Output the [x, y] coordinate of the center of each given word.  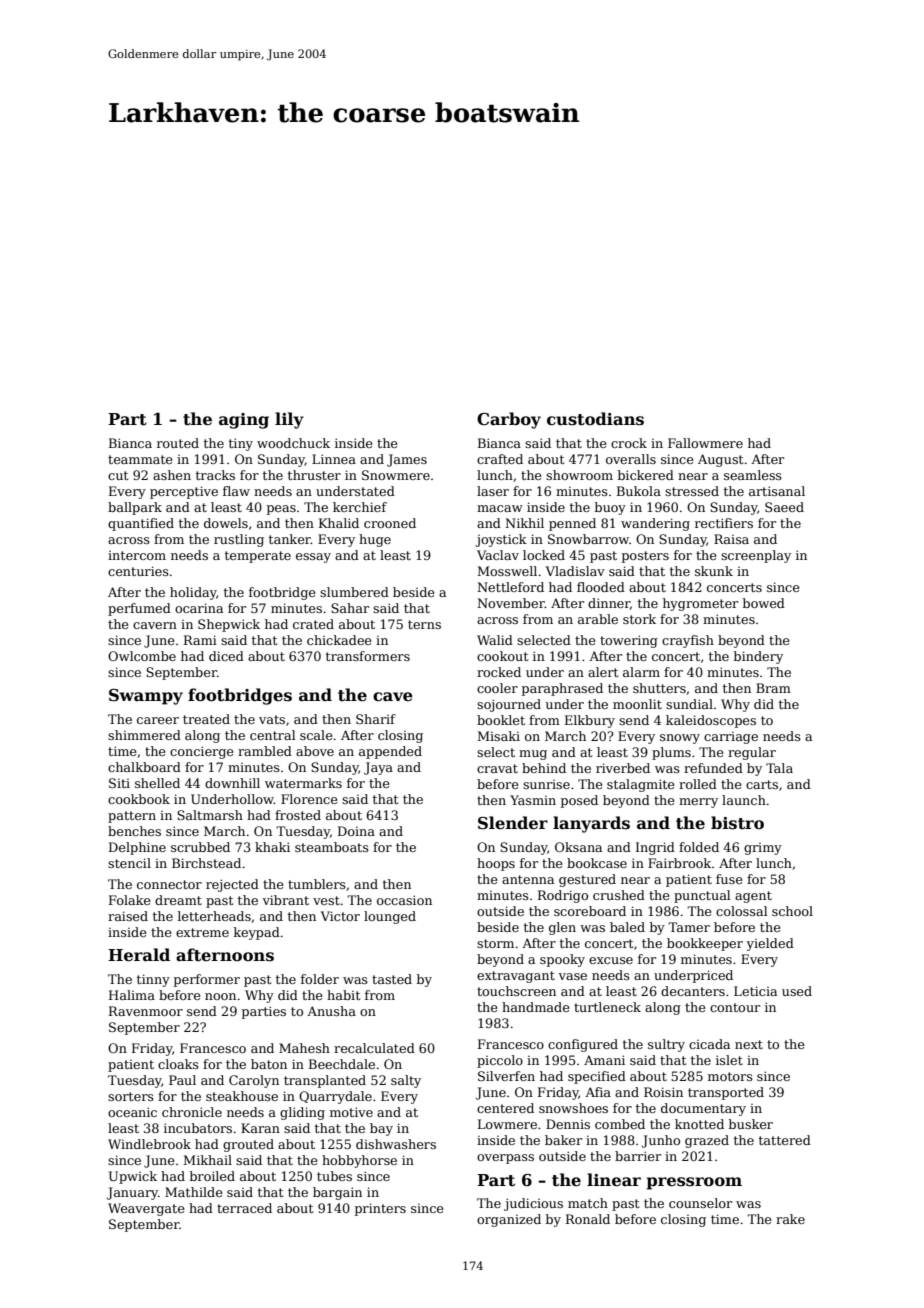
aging [244, 421]
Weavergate [146, 1209]
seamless [753, 475]
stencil [129, 863]
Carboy [509, 420]
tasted [392, 979]
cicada [709, 1044]
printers [380, 1209]
